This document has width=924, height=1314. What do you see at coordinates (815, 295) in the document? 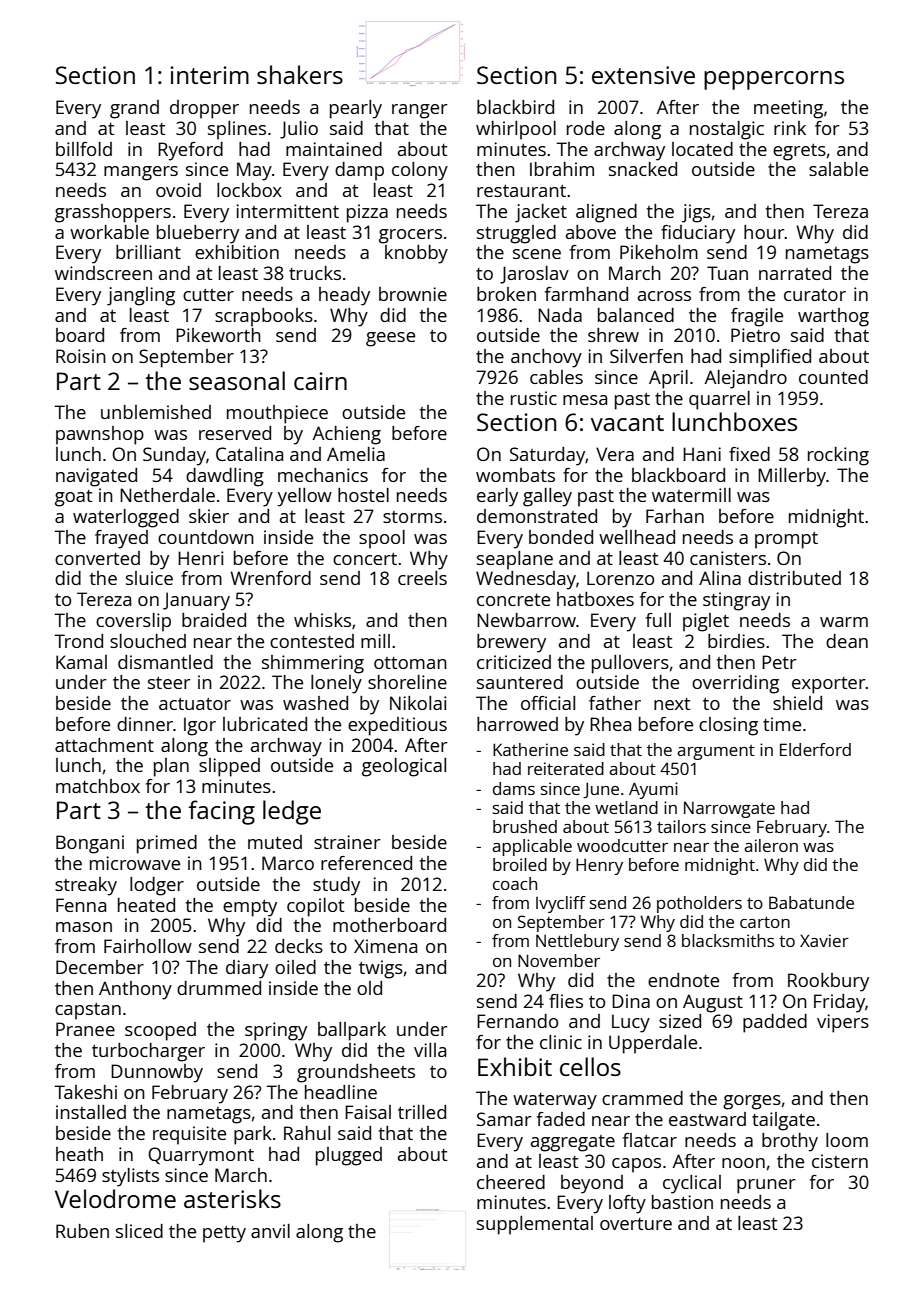
I see `curator` at bounding box center [815, 295].
